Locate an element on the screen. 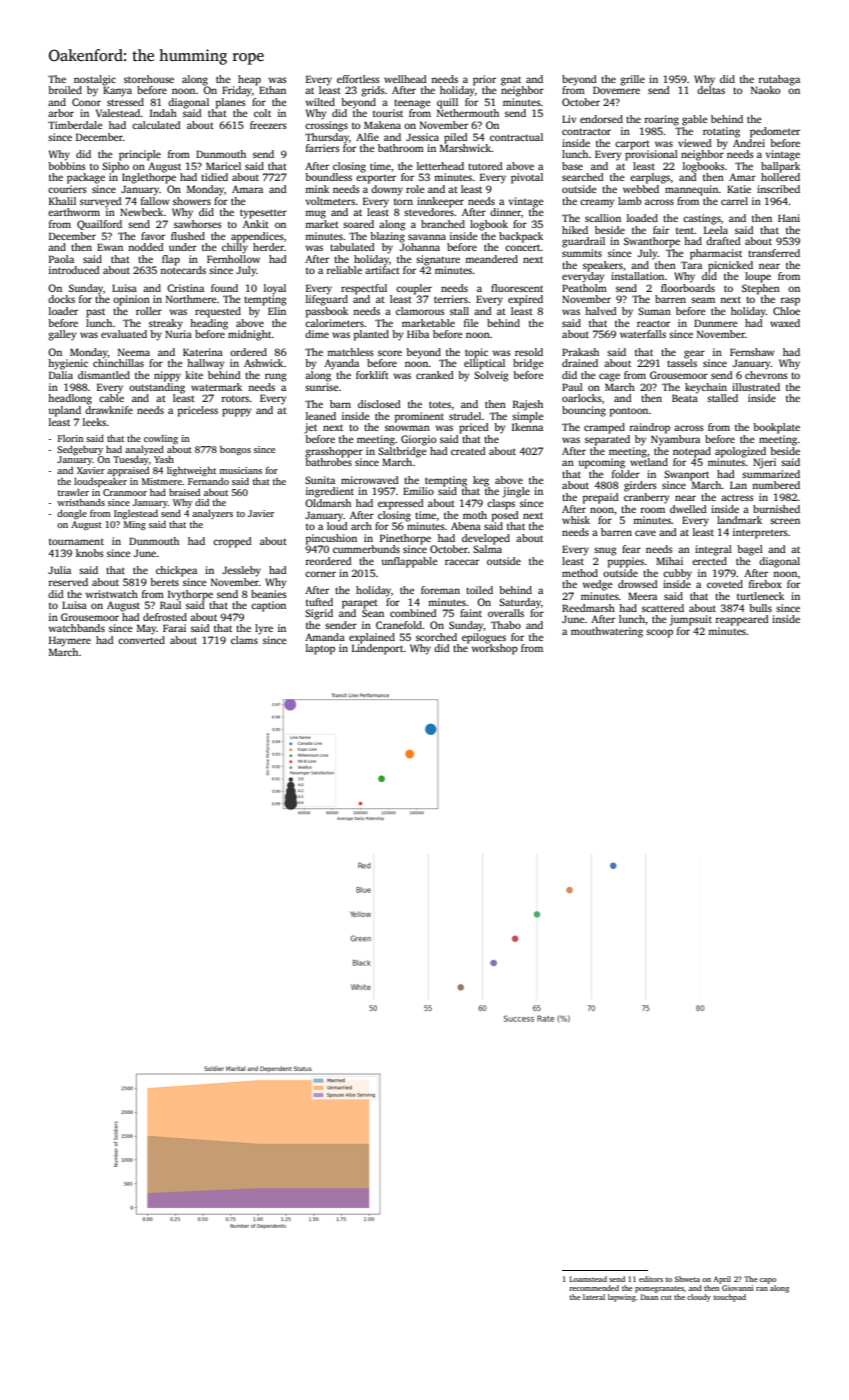 Image resolution: width=849 pixels, height=1400 pixels. lateral is located at coordinates (594, 1297).
